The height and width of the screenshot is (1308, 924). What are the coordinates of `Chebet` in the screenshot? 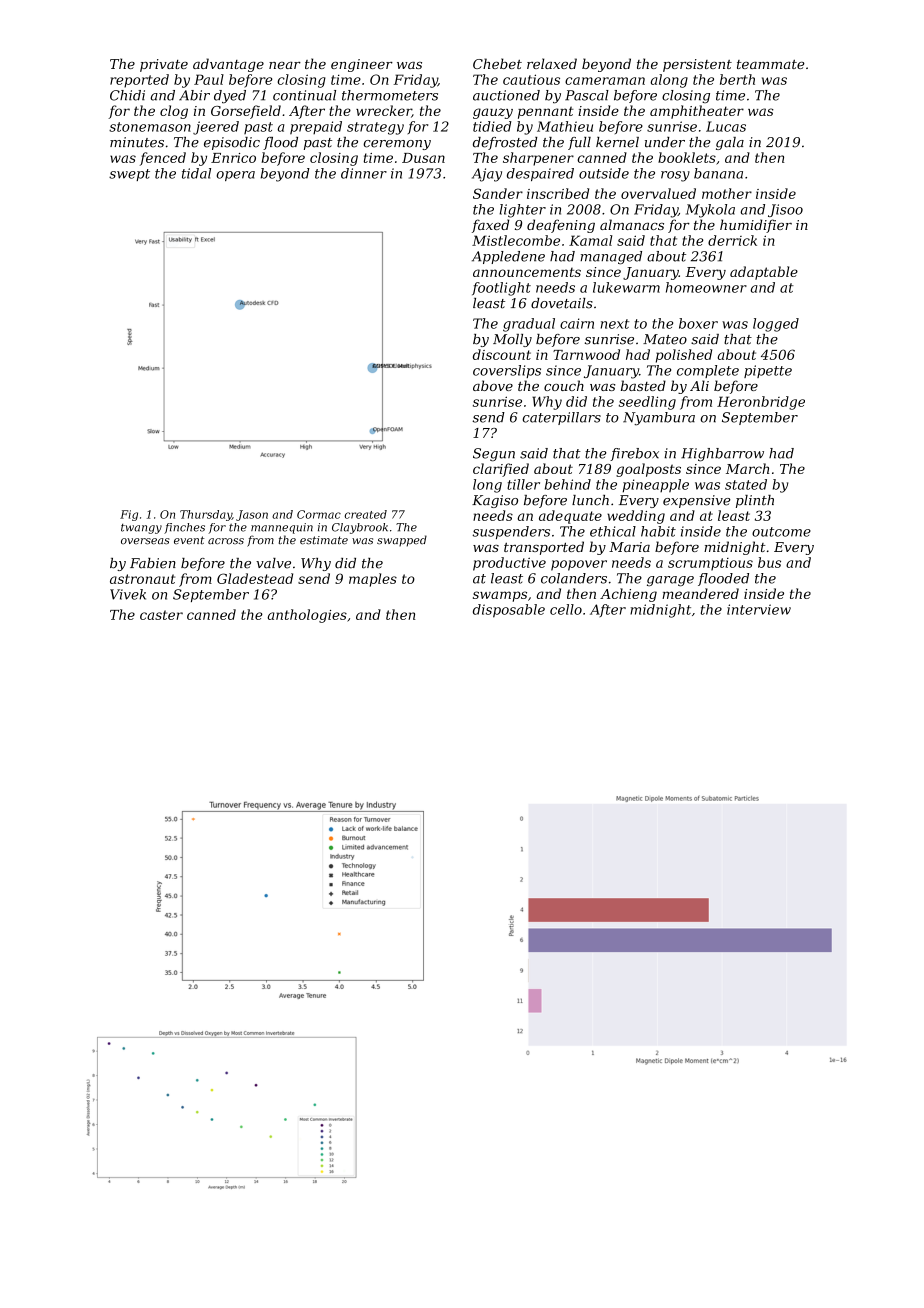 It's located at (497, 63).
